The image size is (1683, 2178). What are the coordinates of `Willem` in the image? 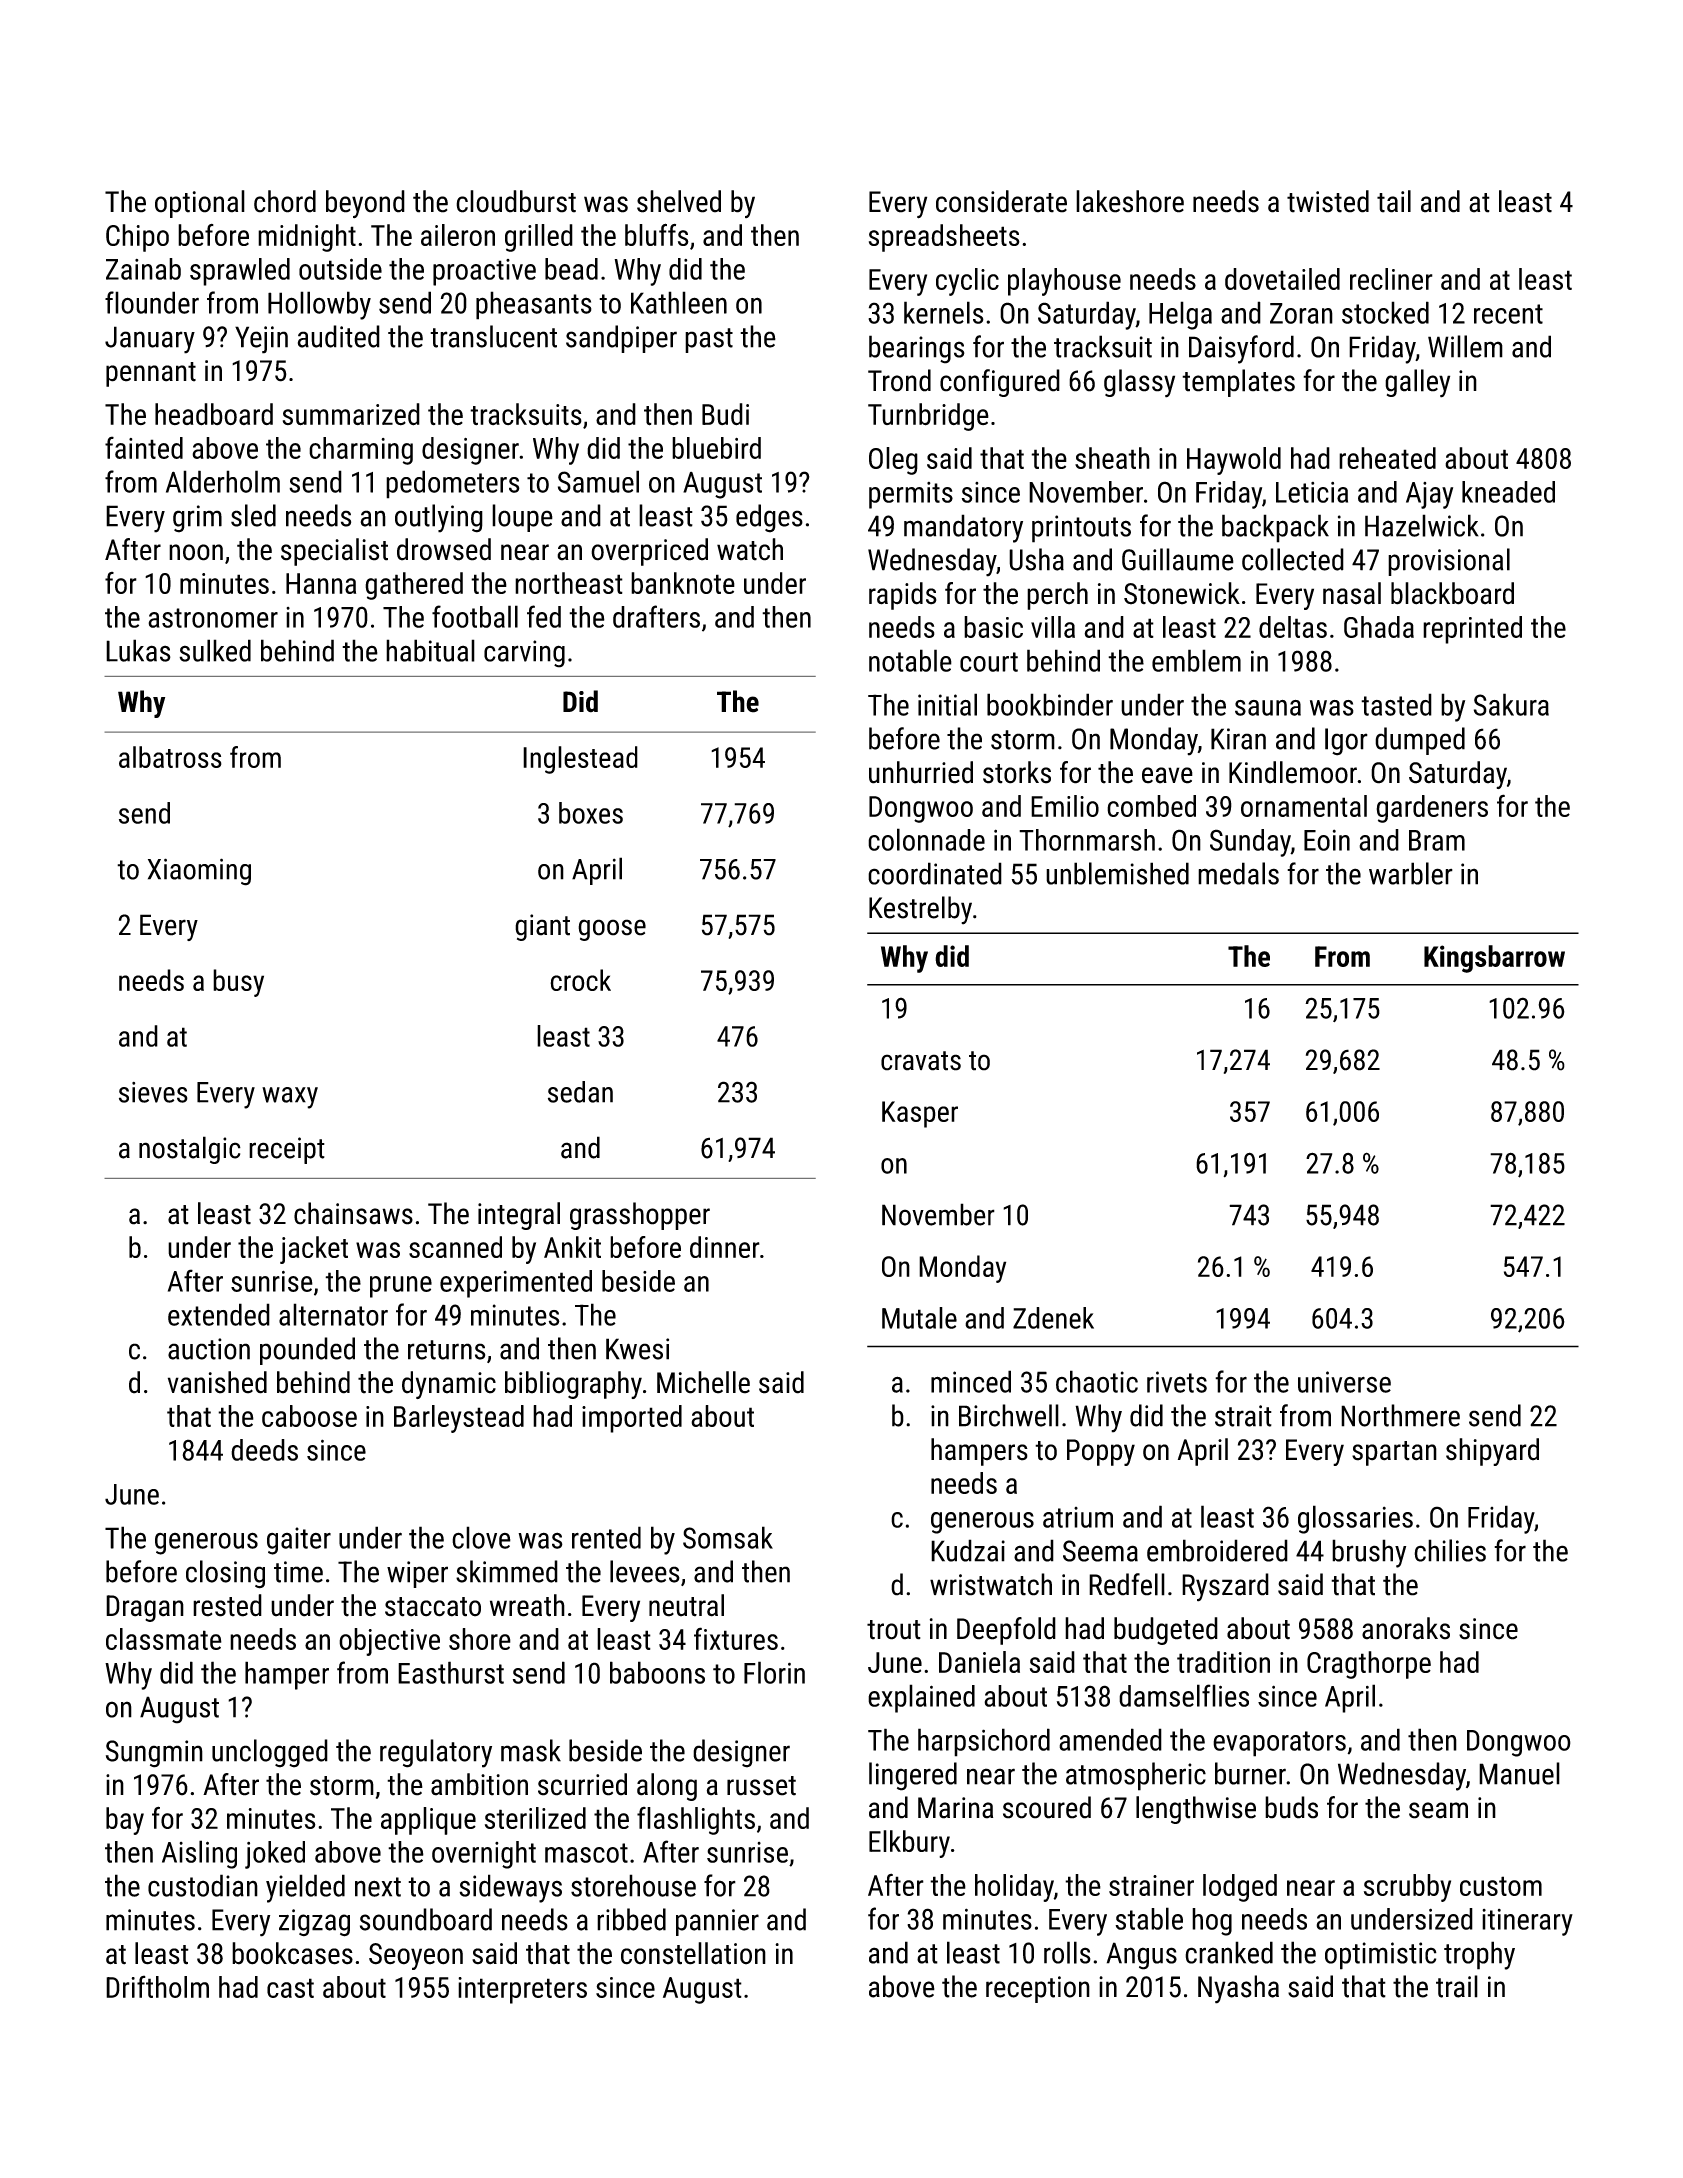 It's located at (1465, 346).
